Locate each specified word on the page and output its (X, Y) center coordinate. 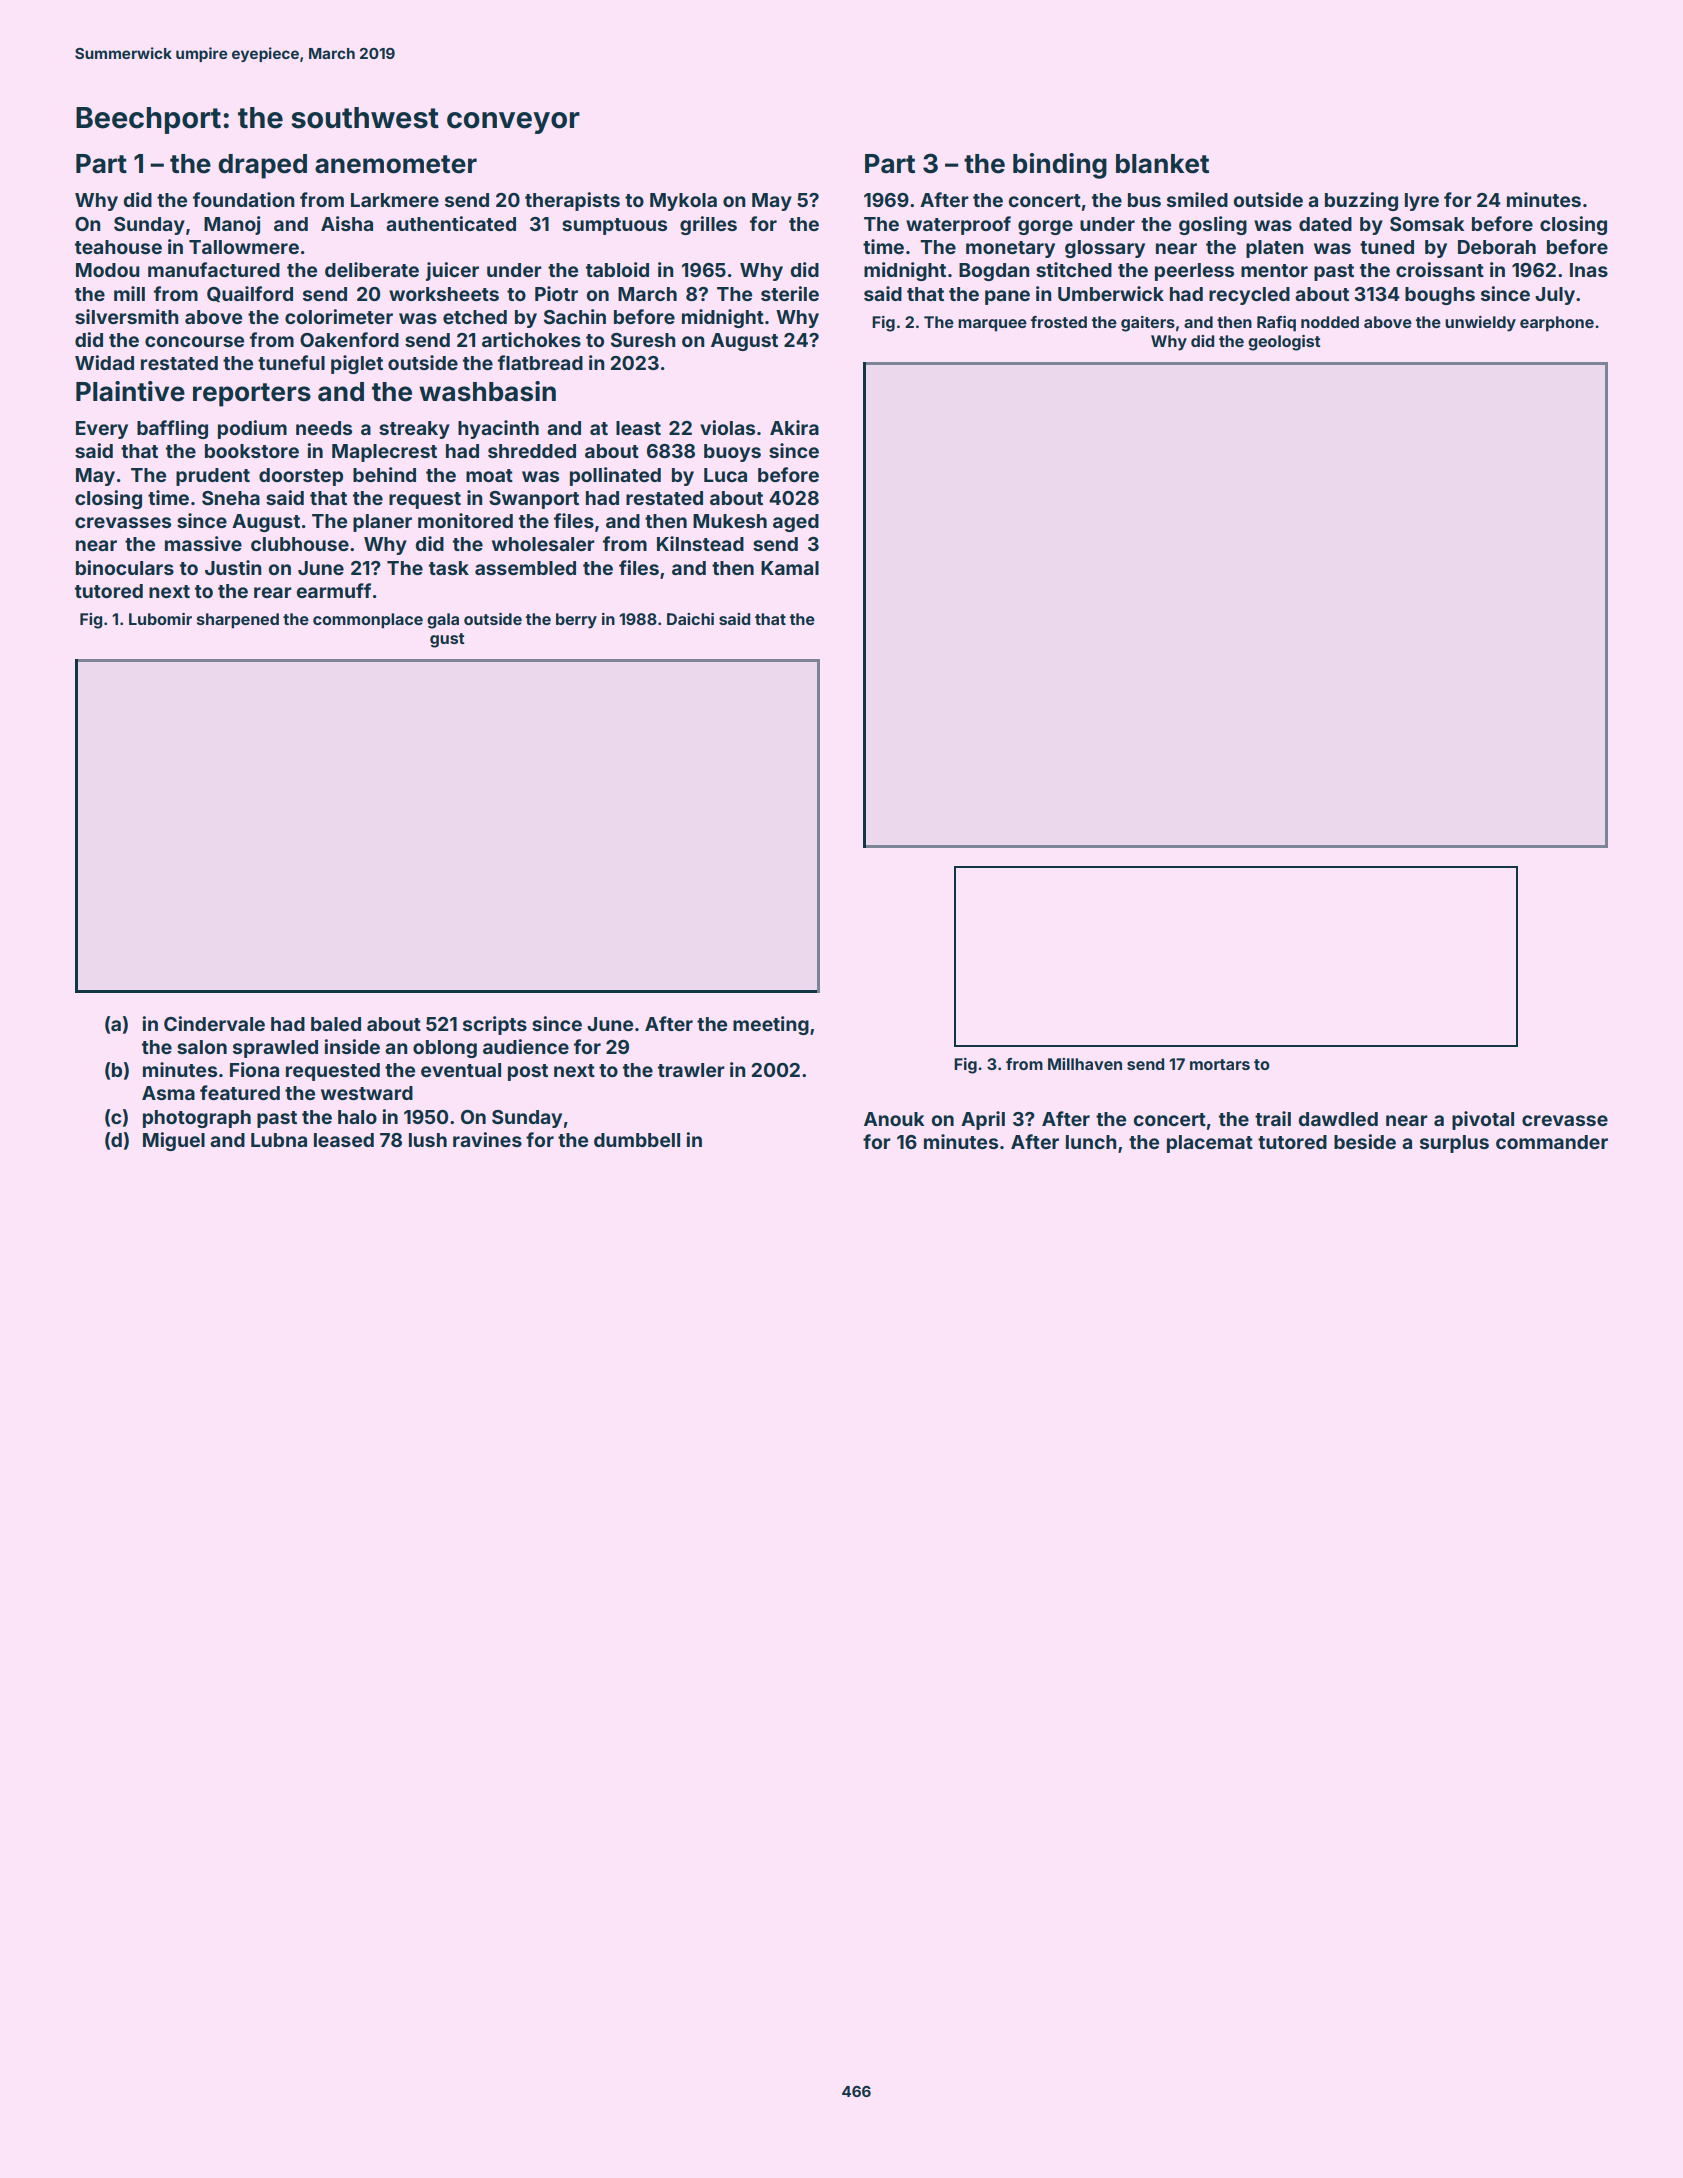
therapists (572, 201)
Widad (104, 362)
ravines (487, 1139)
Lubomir (160, 619)
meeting (771, 1025)
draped (262, 166)
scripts (495, 1025)
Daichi (690, 619)
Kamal (790, 568)
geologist (1284, 343)
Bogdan (994, 272)
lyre (1422, 202)
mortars (1220, 1064)
